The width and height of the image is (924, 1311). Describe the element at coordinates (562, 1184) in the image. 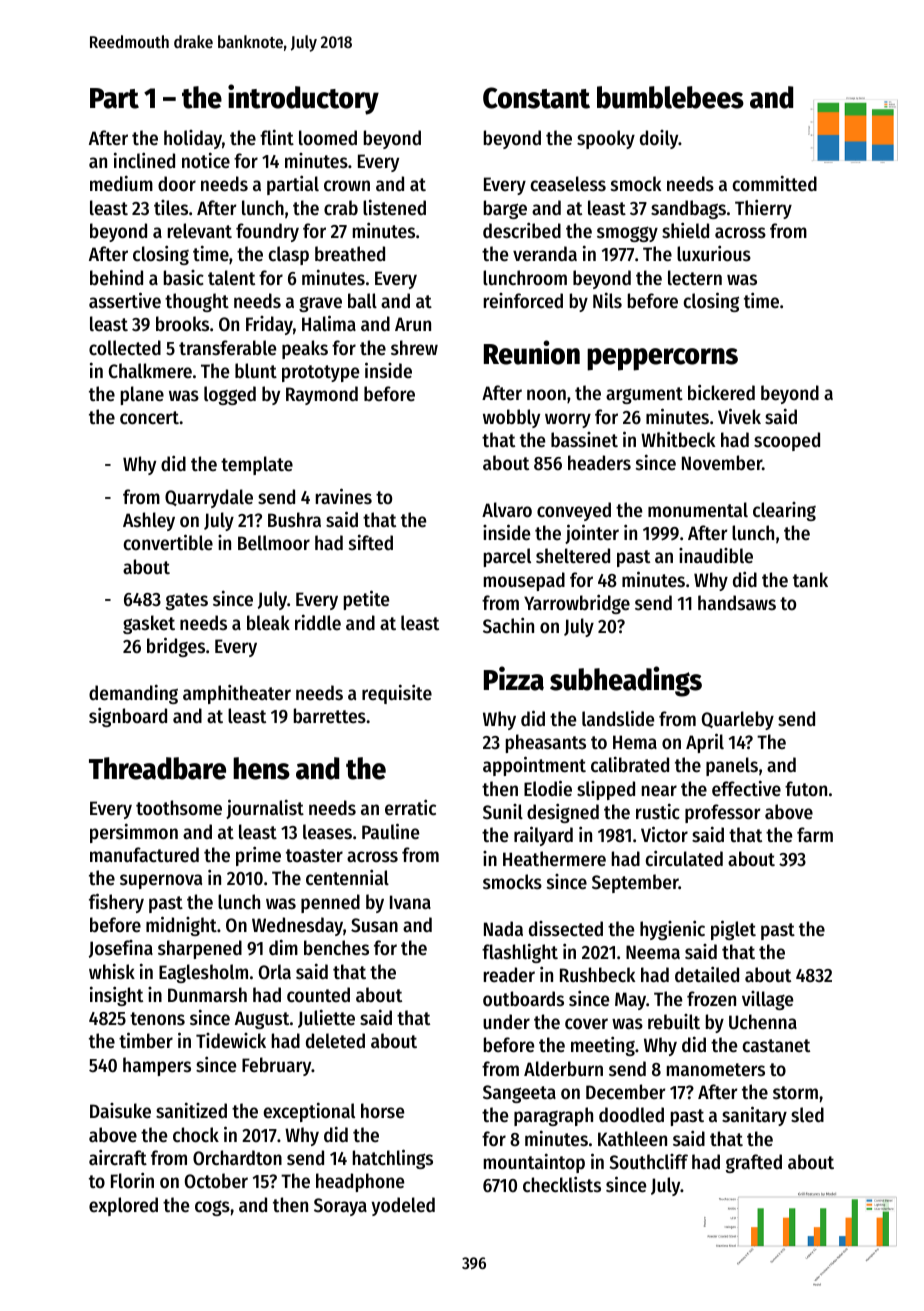

I see `checklists` at that location.
